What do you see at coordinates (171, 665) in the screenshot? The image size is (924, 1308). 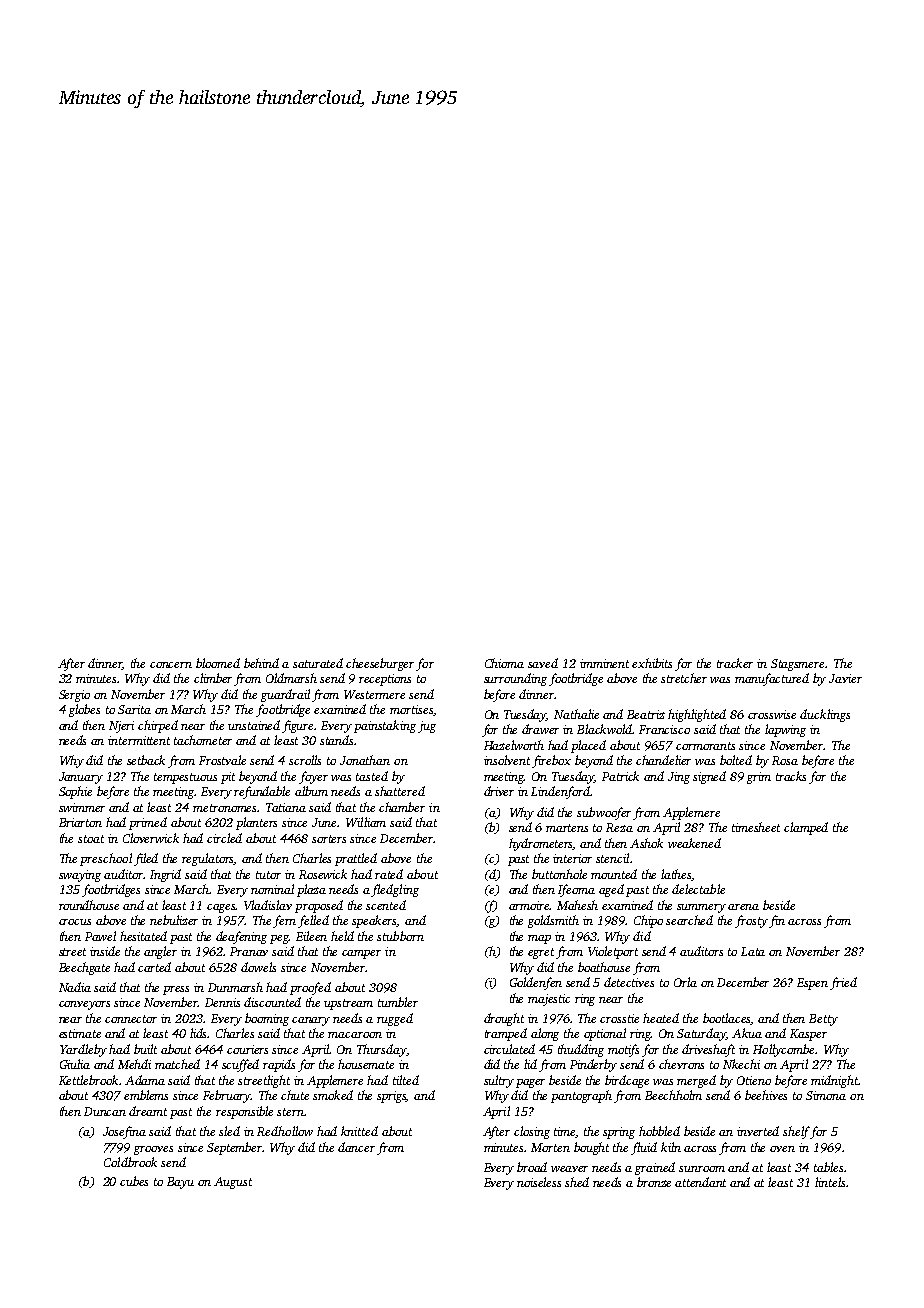 I see `concern` at bounding box center [171, 665].
